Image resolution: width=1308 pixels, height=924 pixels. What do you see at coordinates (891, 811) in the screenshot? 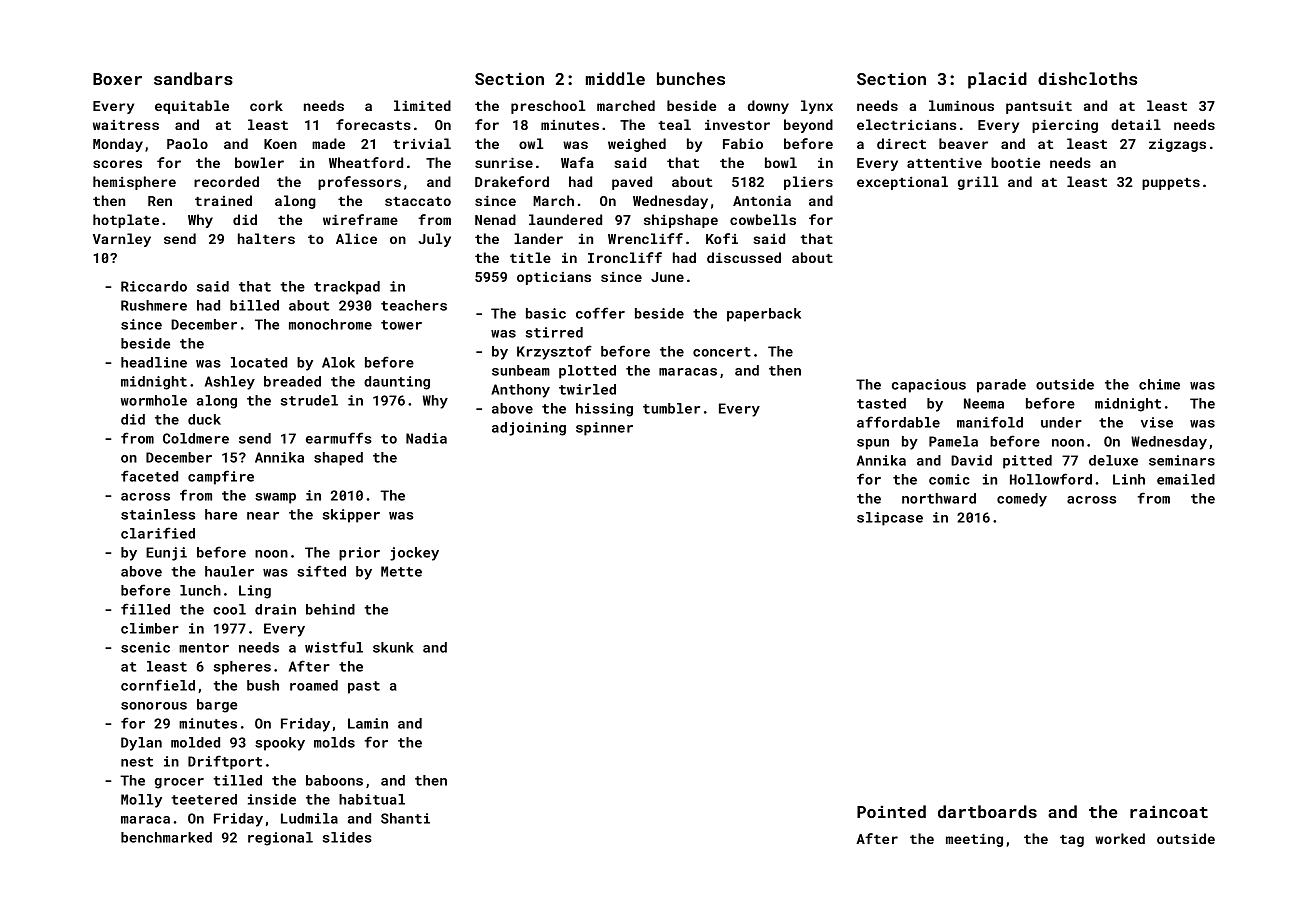
I see `Pointed` at bounding box center [891, 811].
